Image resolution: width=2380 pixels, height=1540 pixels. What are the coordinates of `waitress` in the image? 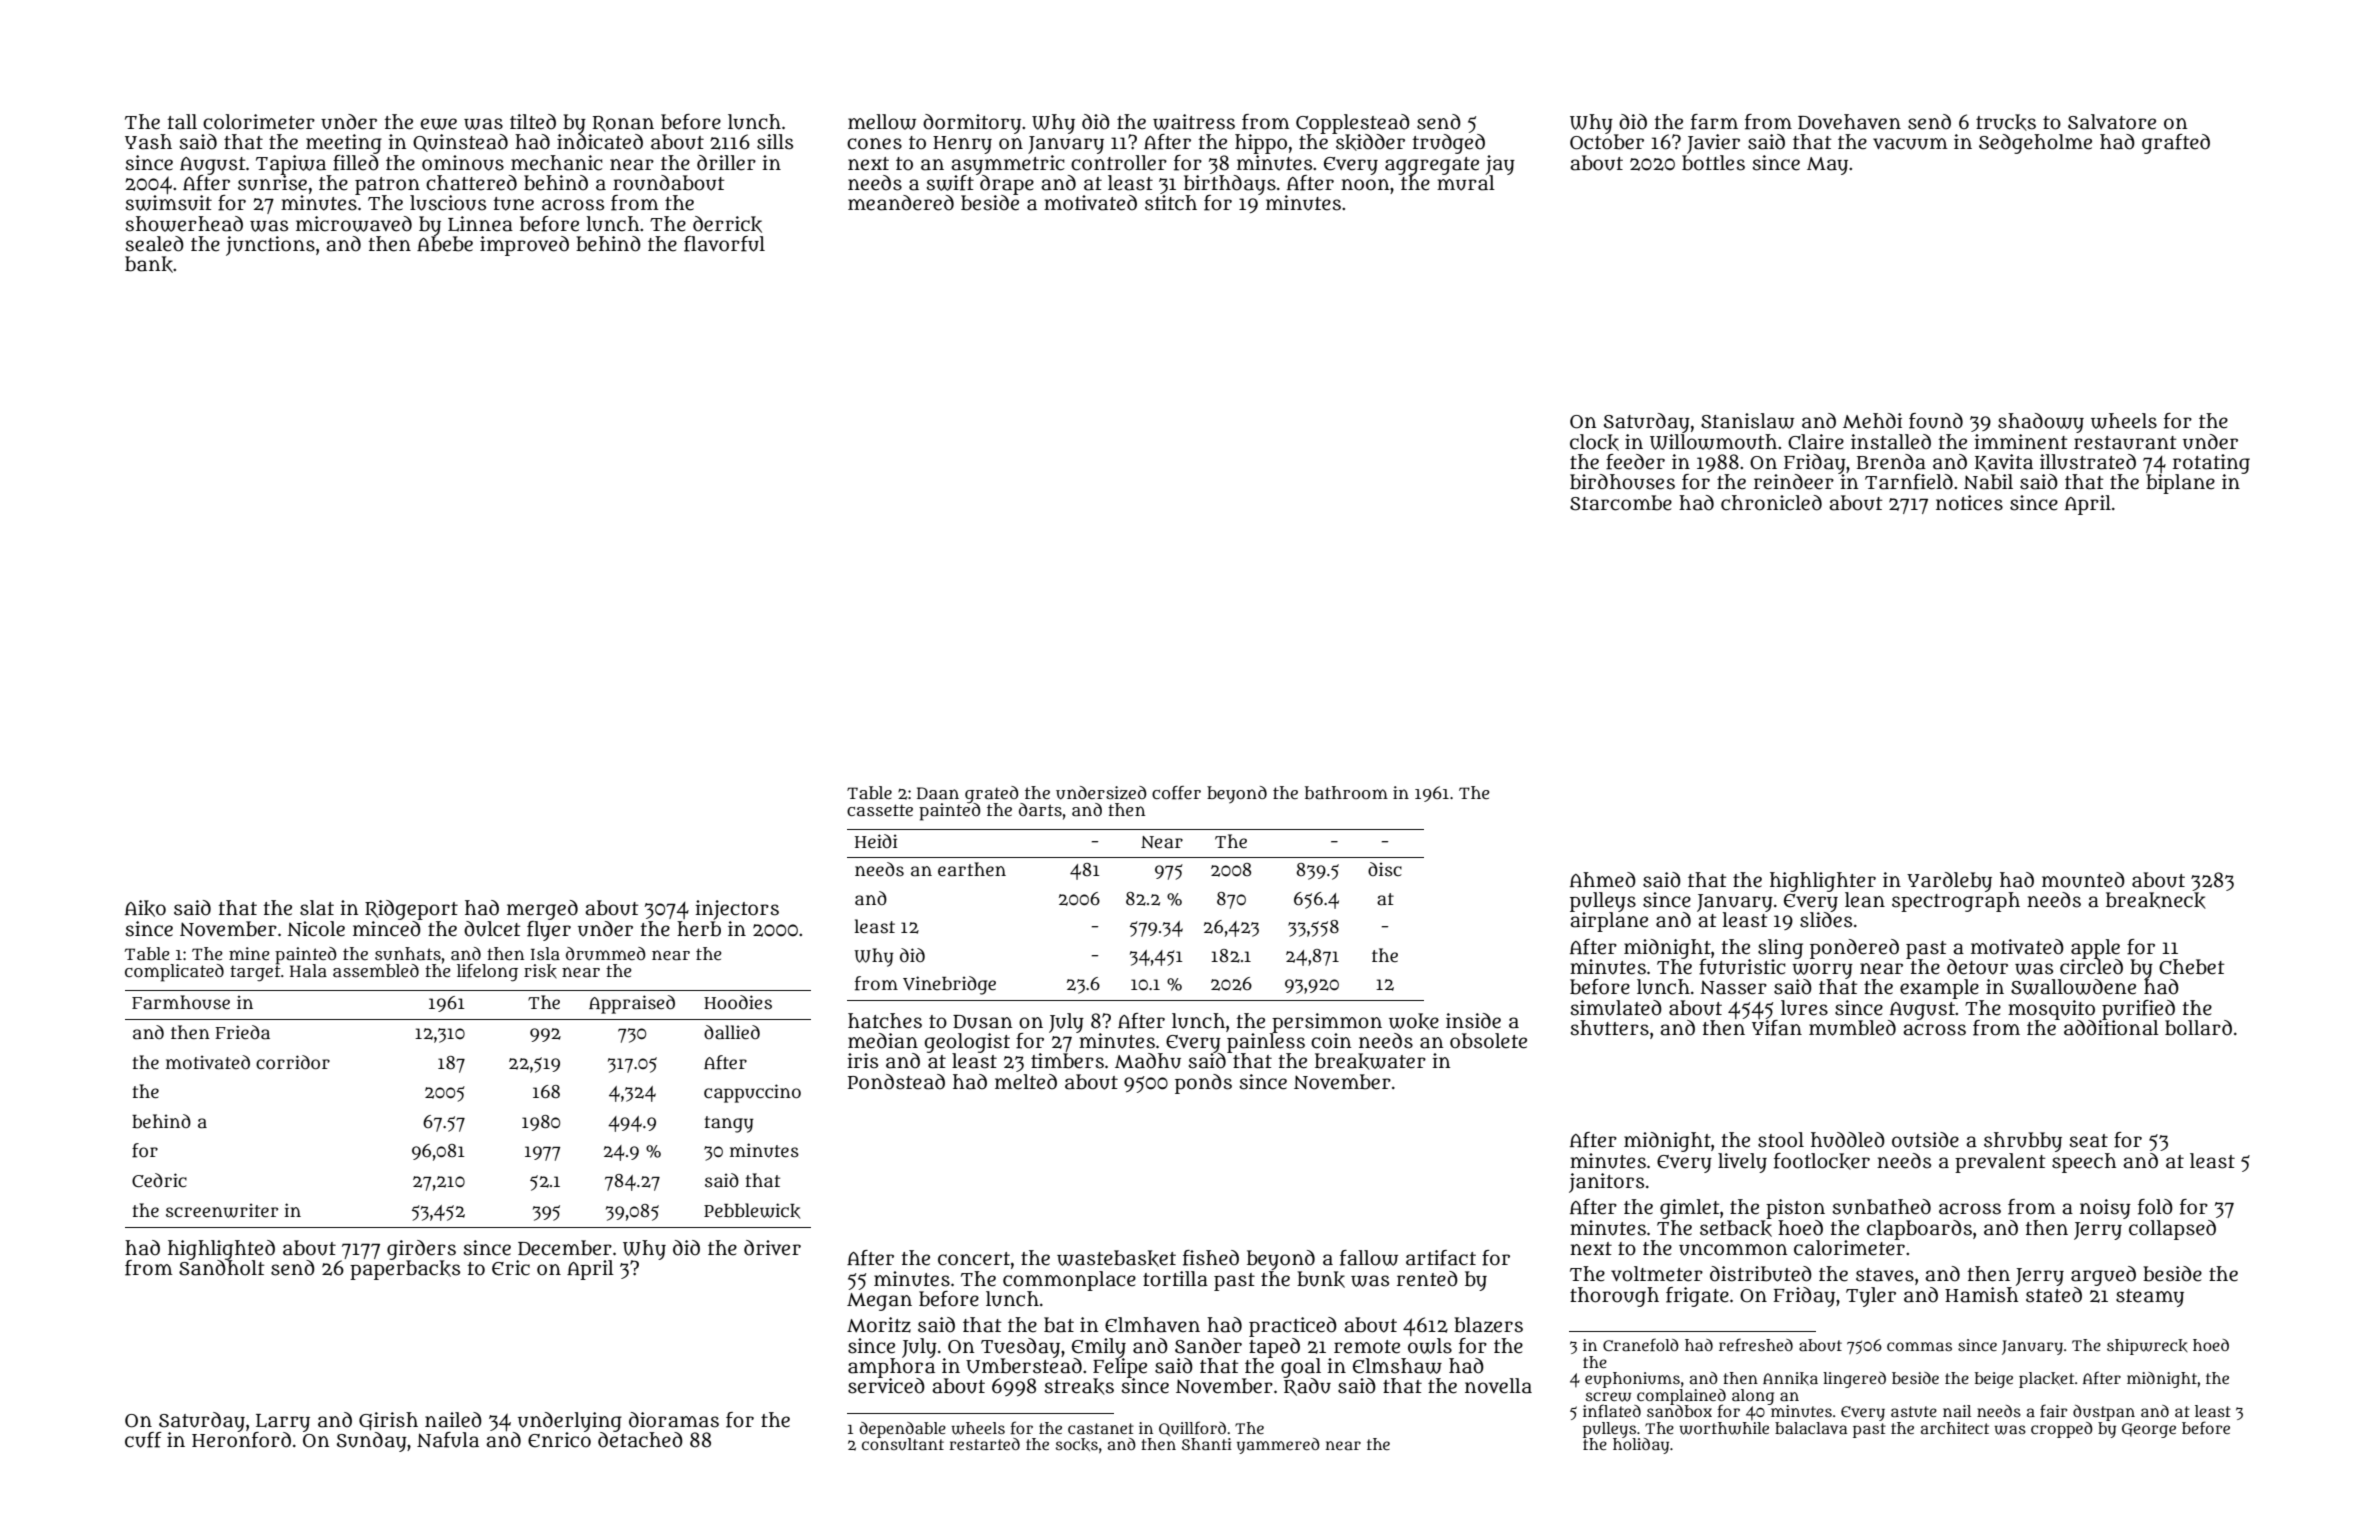 It's located at (1194, 122).
